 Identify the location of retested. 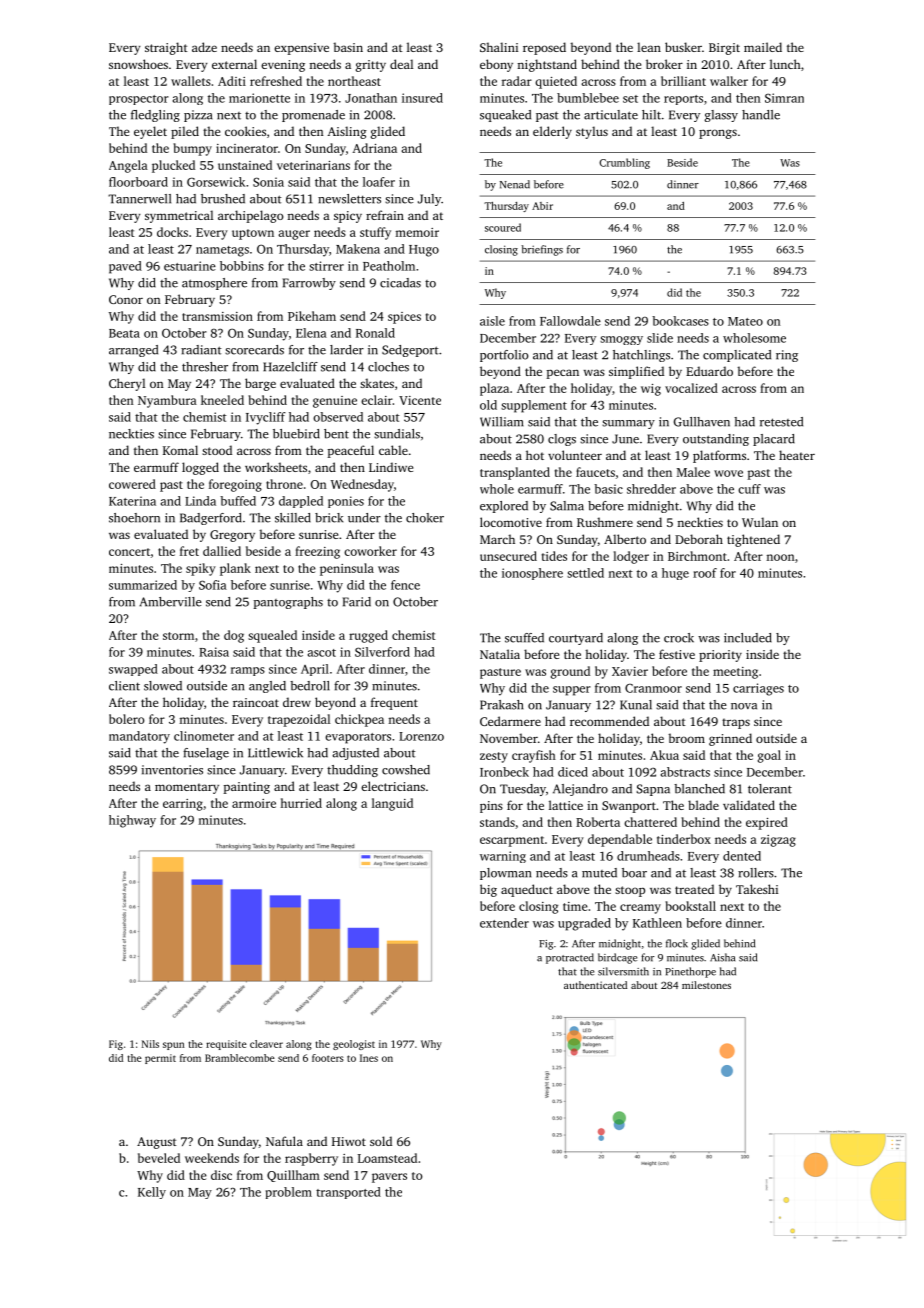
(781, 422).
